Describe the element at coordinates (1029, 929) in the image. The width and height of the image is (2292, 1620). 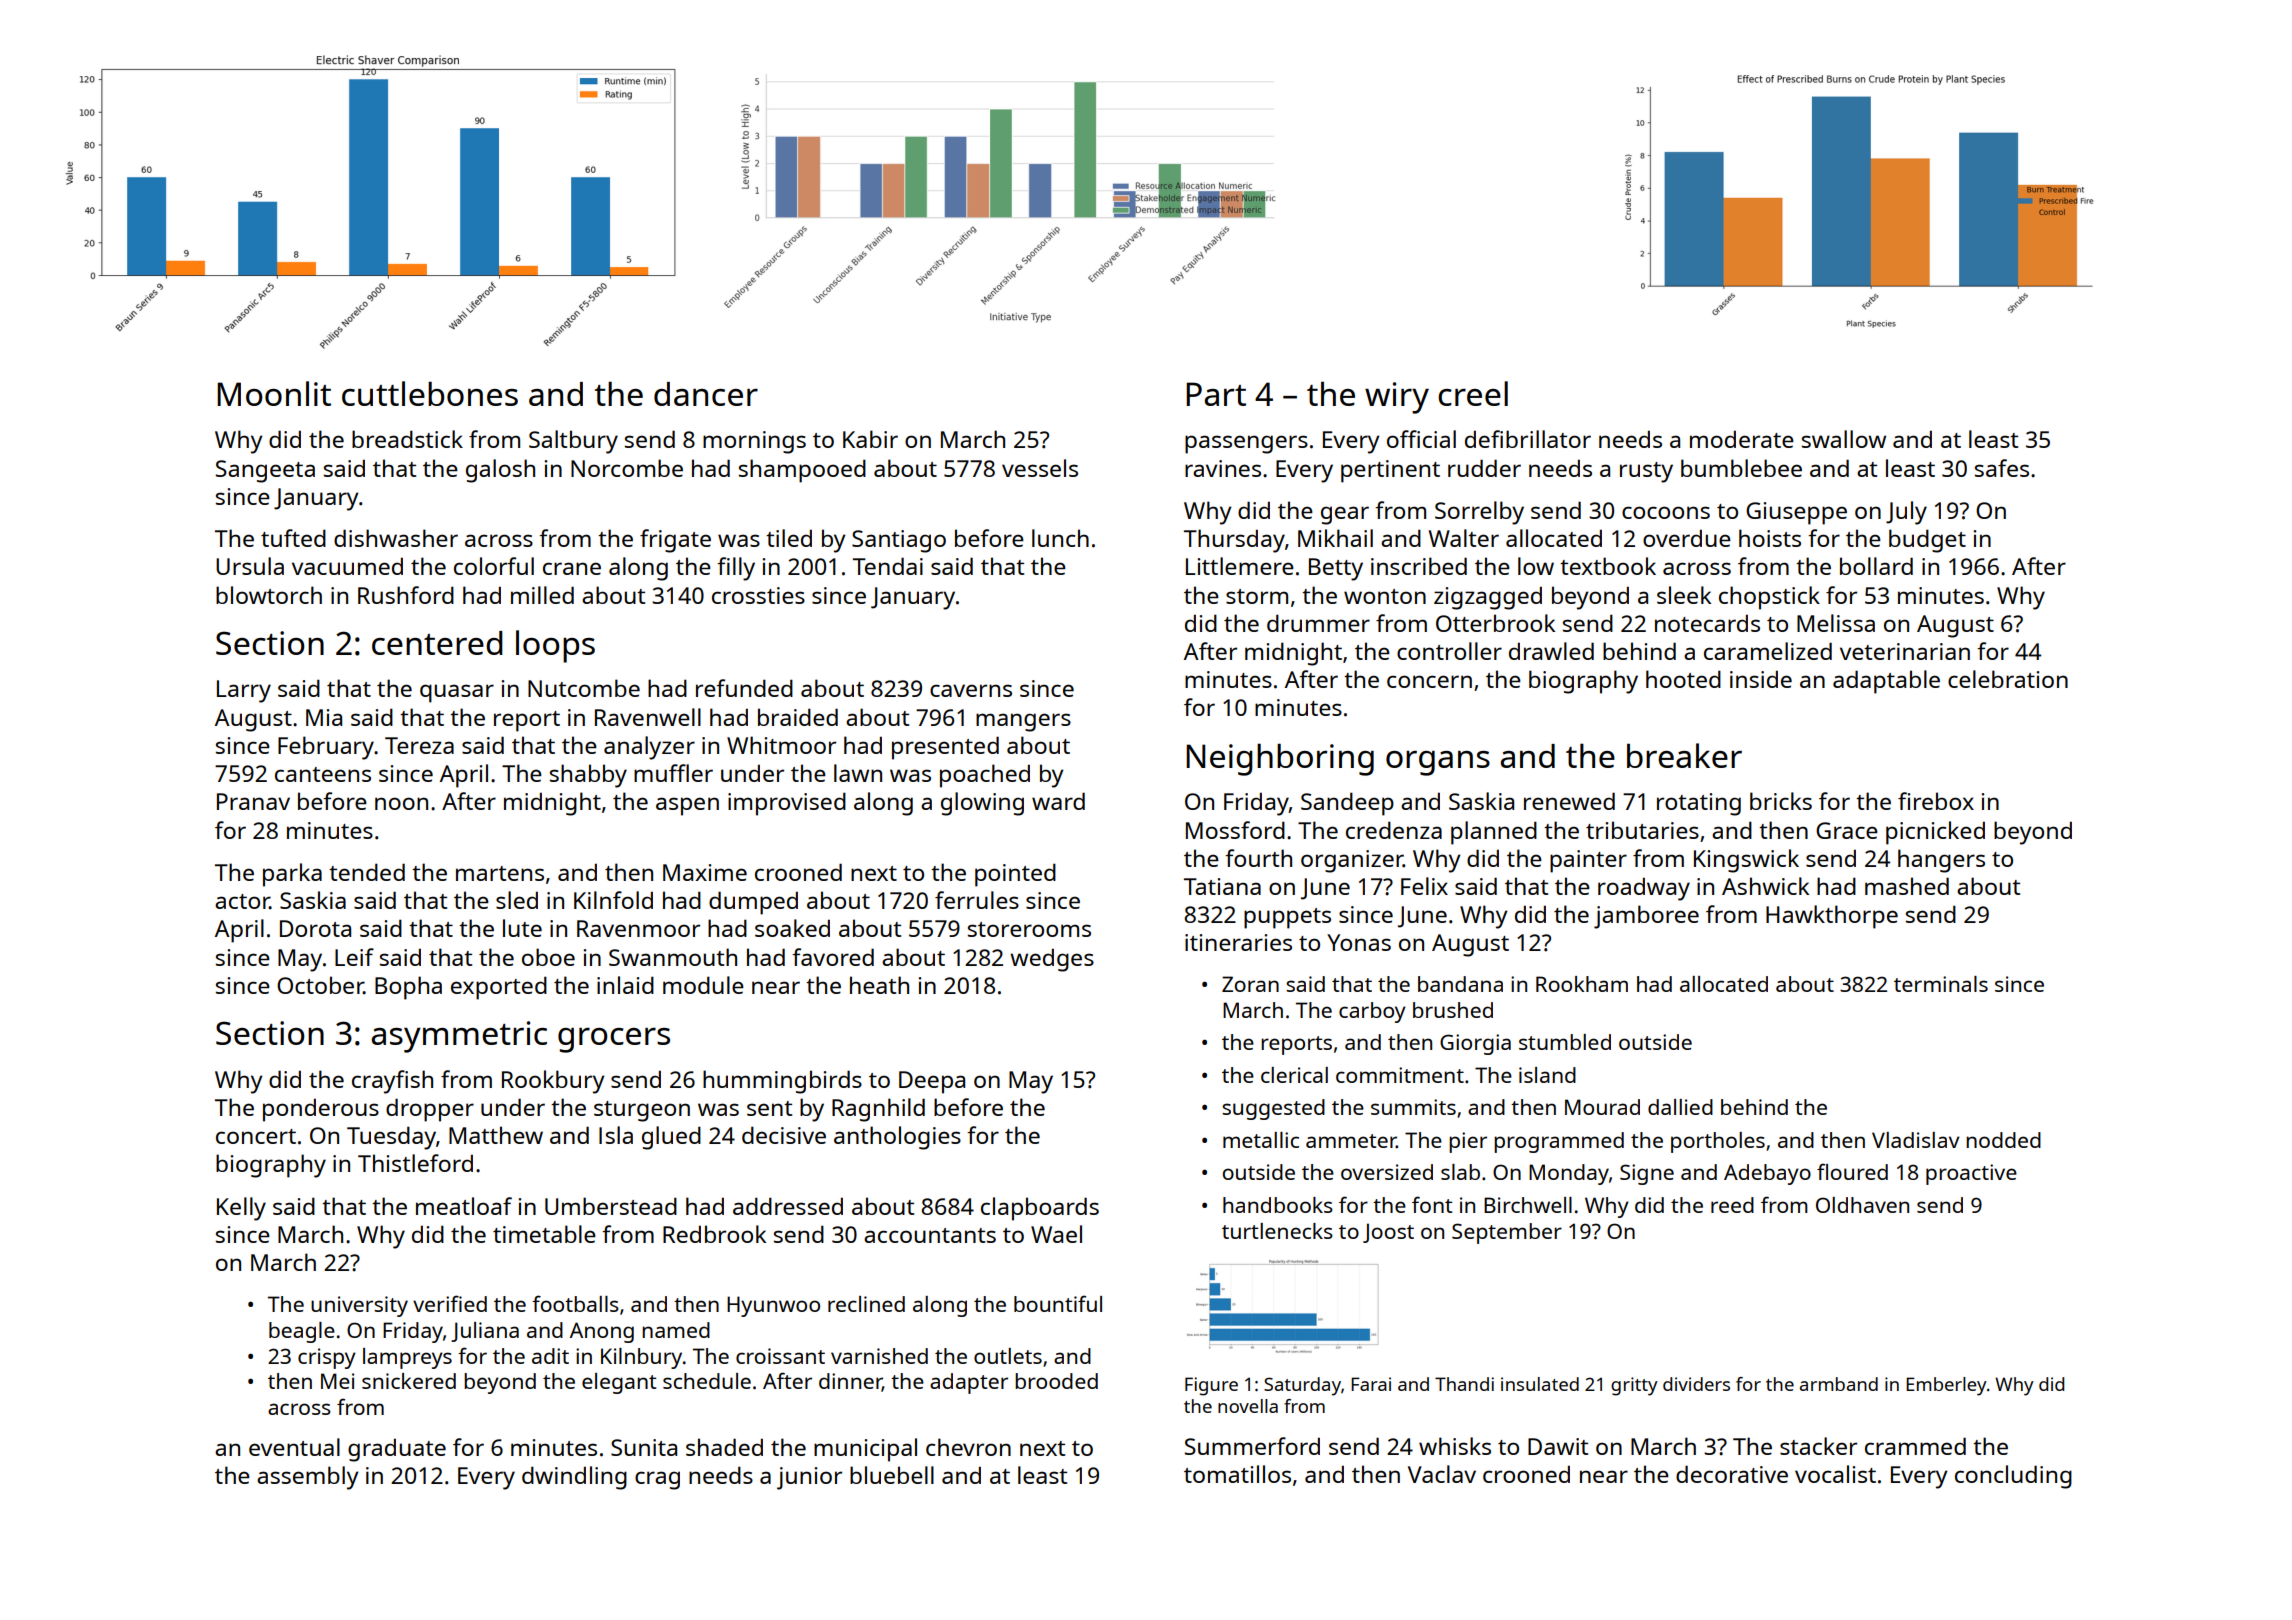
I see `storerooms` at that location.
